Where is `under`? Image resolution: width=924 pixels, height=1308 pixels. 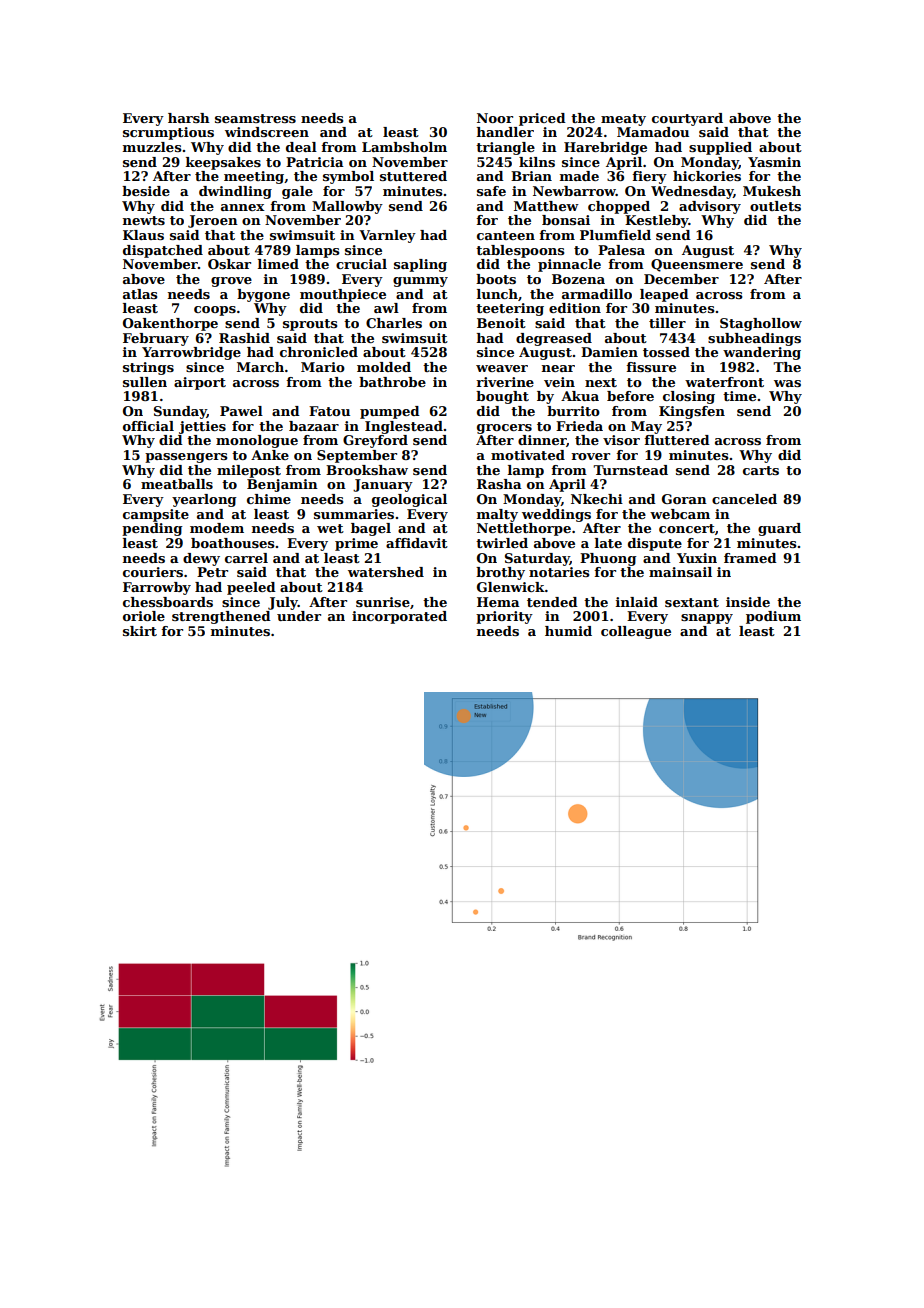 under is located at coordinates (299, 616).
